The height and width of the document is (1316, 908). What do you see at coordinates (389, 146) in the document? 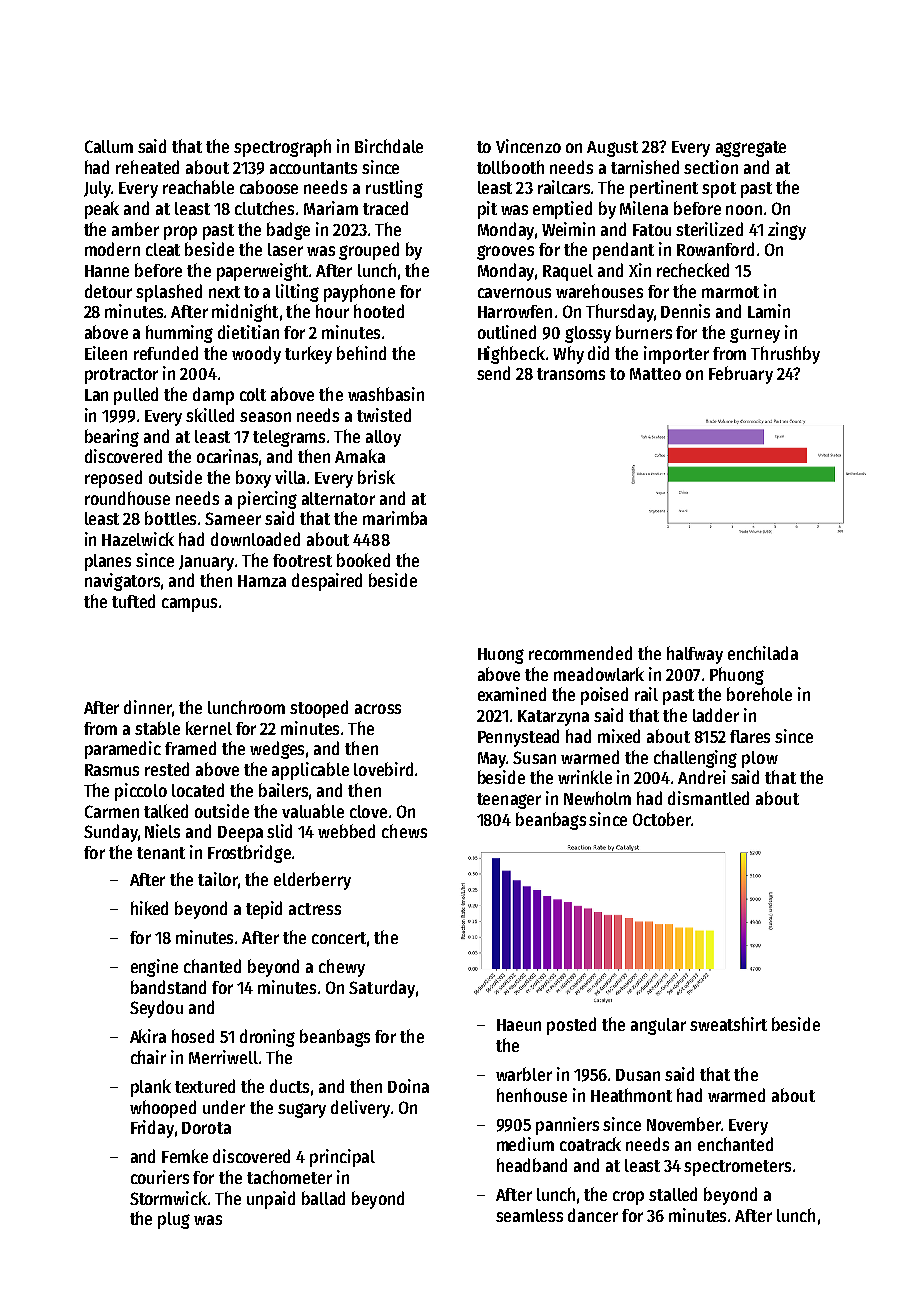
I see `Birchdale` at bounding box center [389, 146].
